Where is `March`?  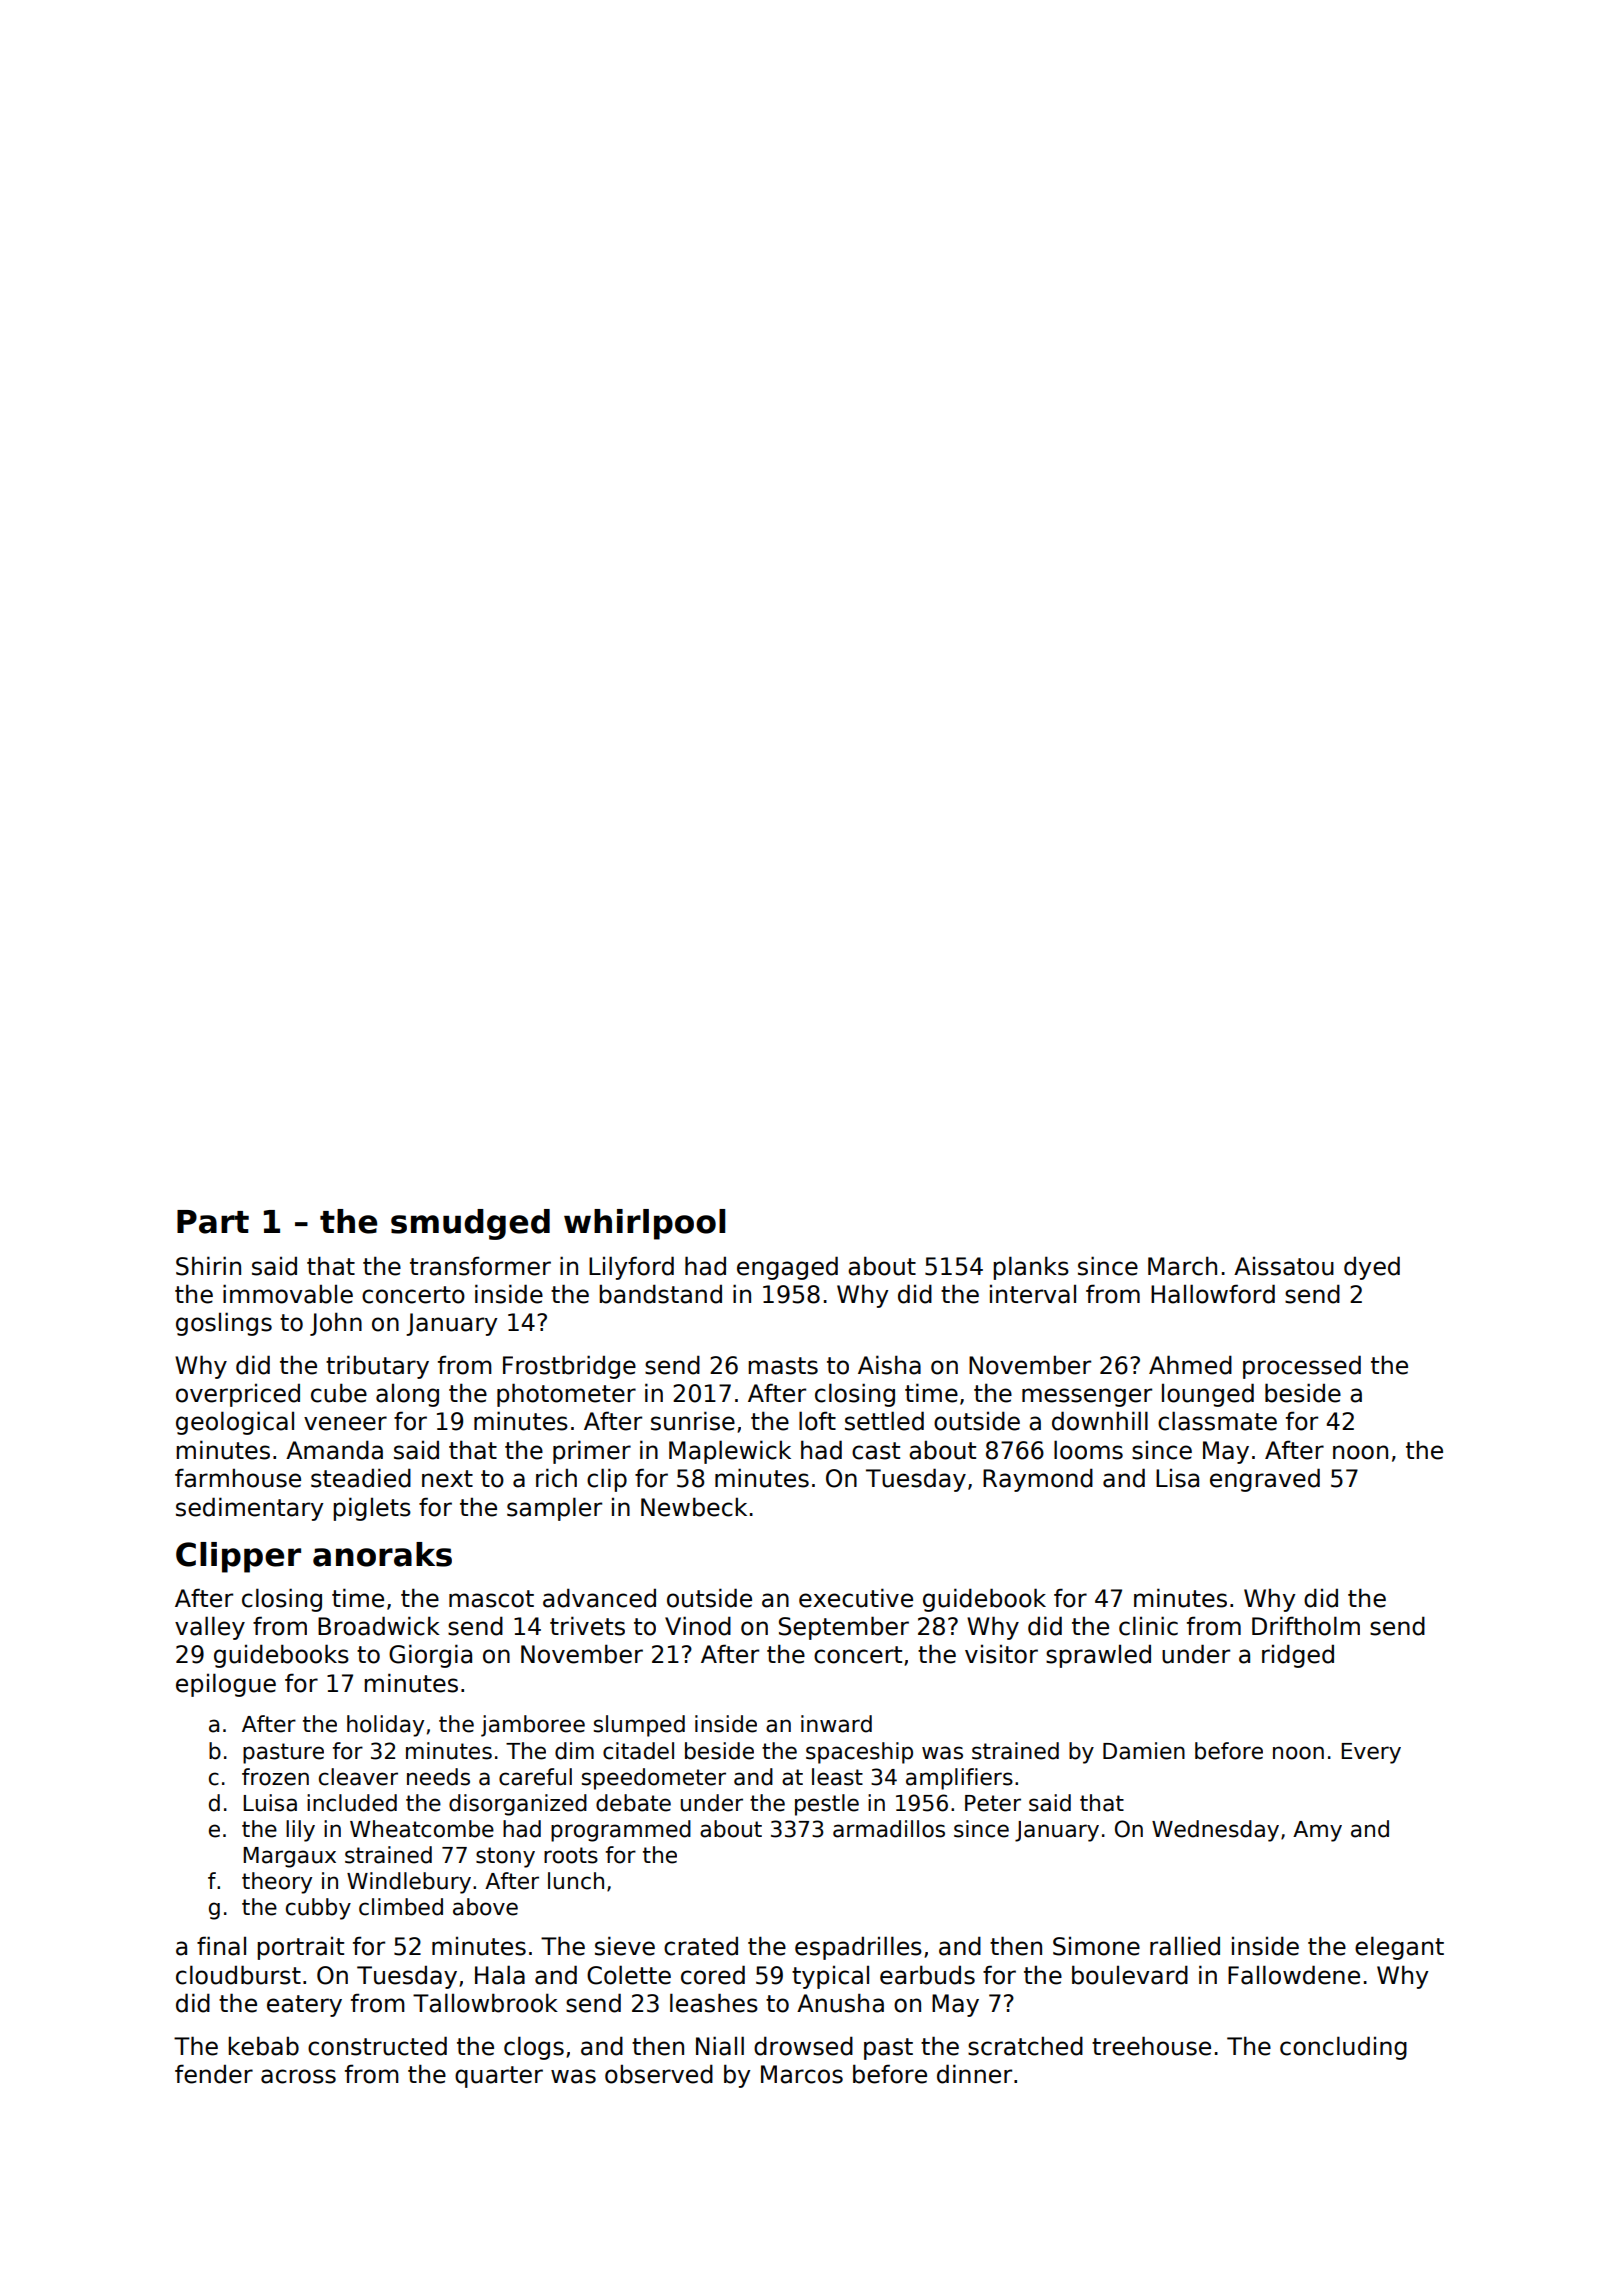
March is located at coordinates (1182, 1266).
